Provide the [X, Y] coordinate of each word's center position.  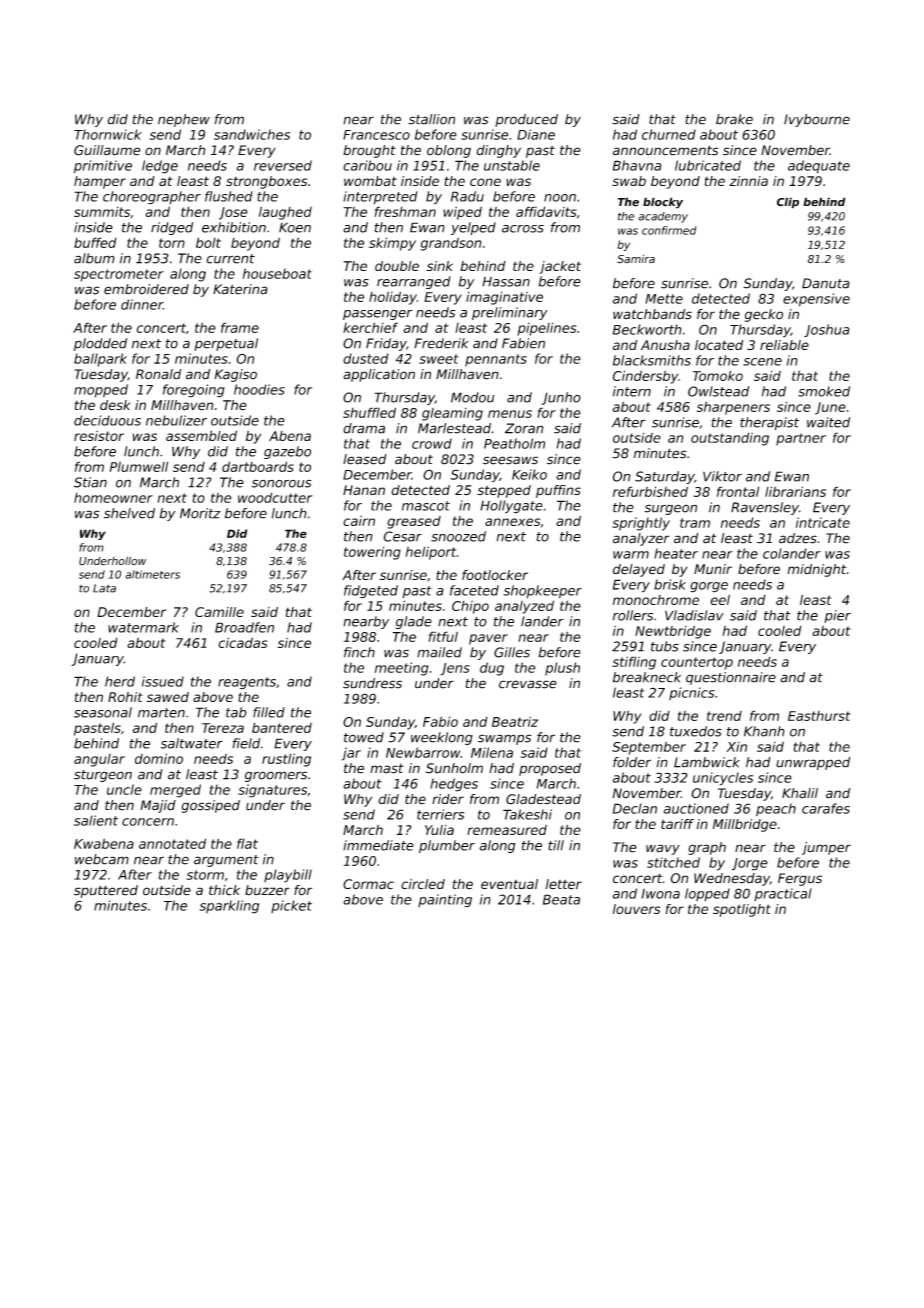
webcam [102, 859]
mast [387, 769]
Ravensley [765, 508]
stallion [431, 119]
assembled [201, 435]
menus [510, 414]
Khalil [800, 793]
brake [734, 119]
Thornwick [108, 134]
